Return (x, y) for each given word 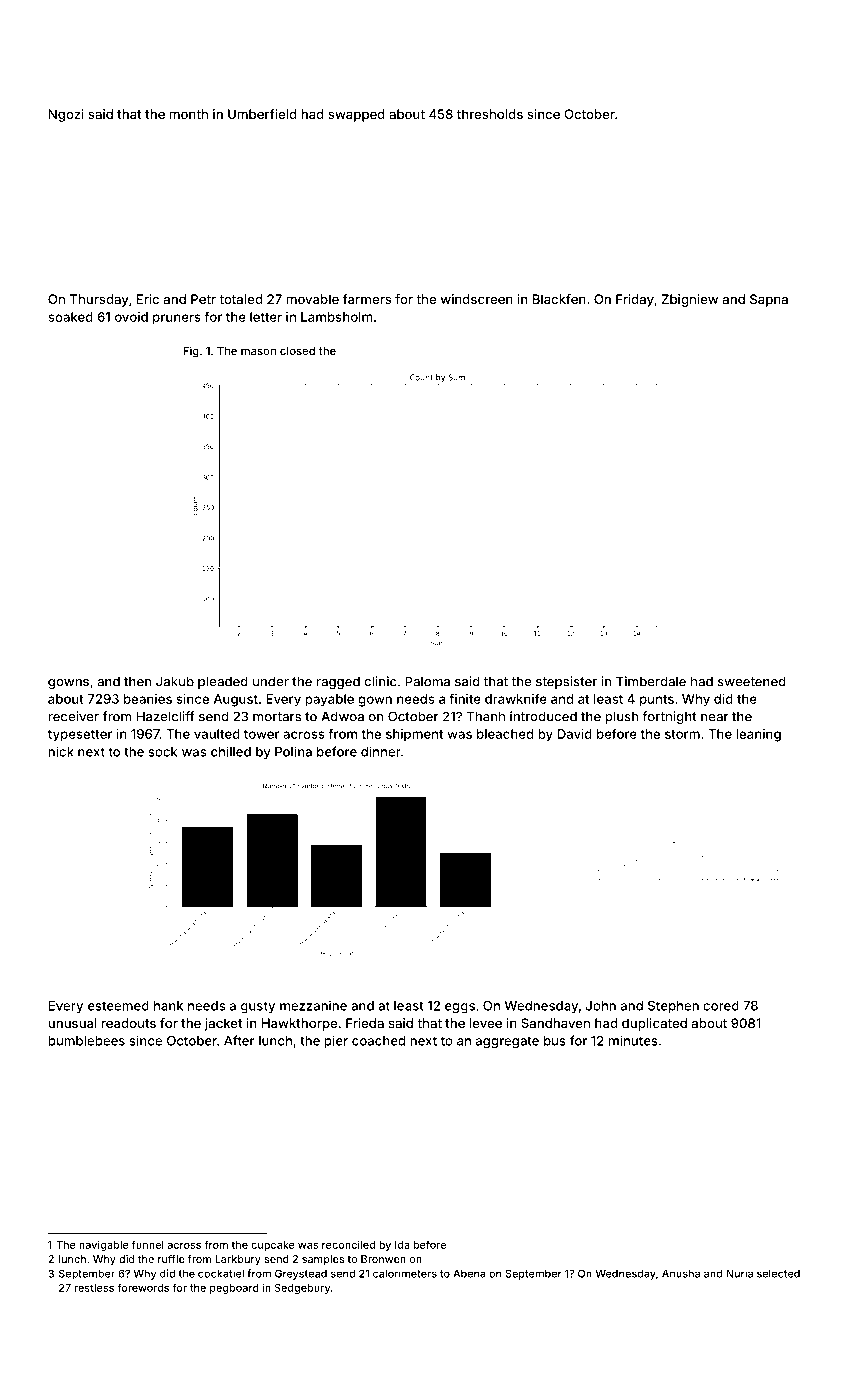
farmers (367, 299)
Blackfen (559, 299)
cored (721, 1006)
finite (465, 699)
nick (61, 751)
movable (312, 299)
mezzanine (313, 1005)
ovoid (131, 317)
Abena (469, 1273)
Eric (148, 299)
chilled (231, 751)
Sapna (769, 300)
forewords (143, 1287)
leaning (758, 735)
